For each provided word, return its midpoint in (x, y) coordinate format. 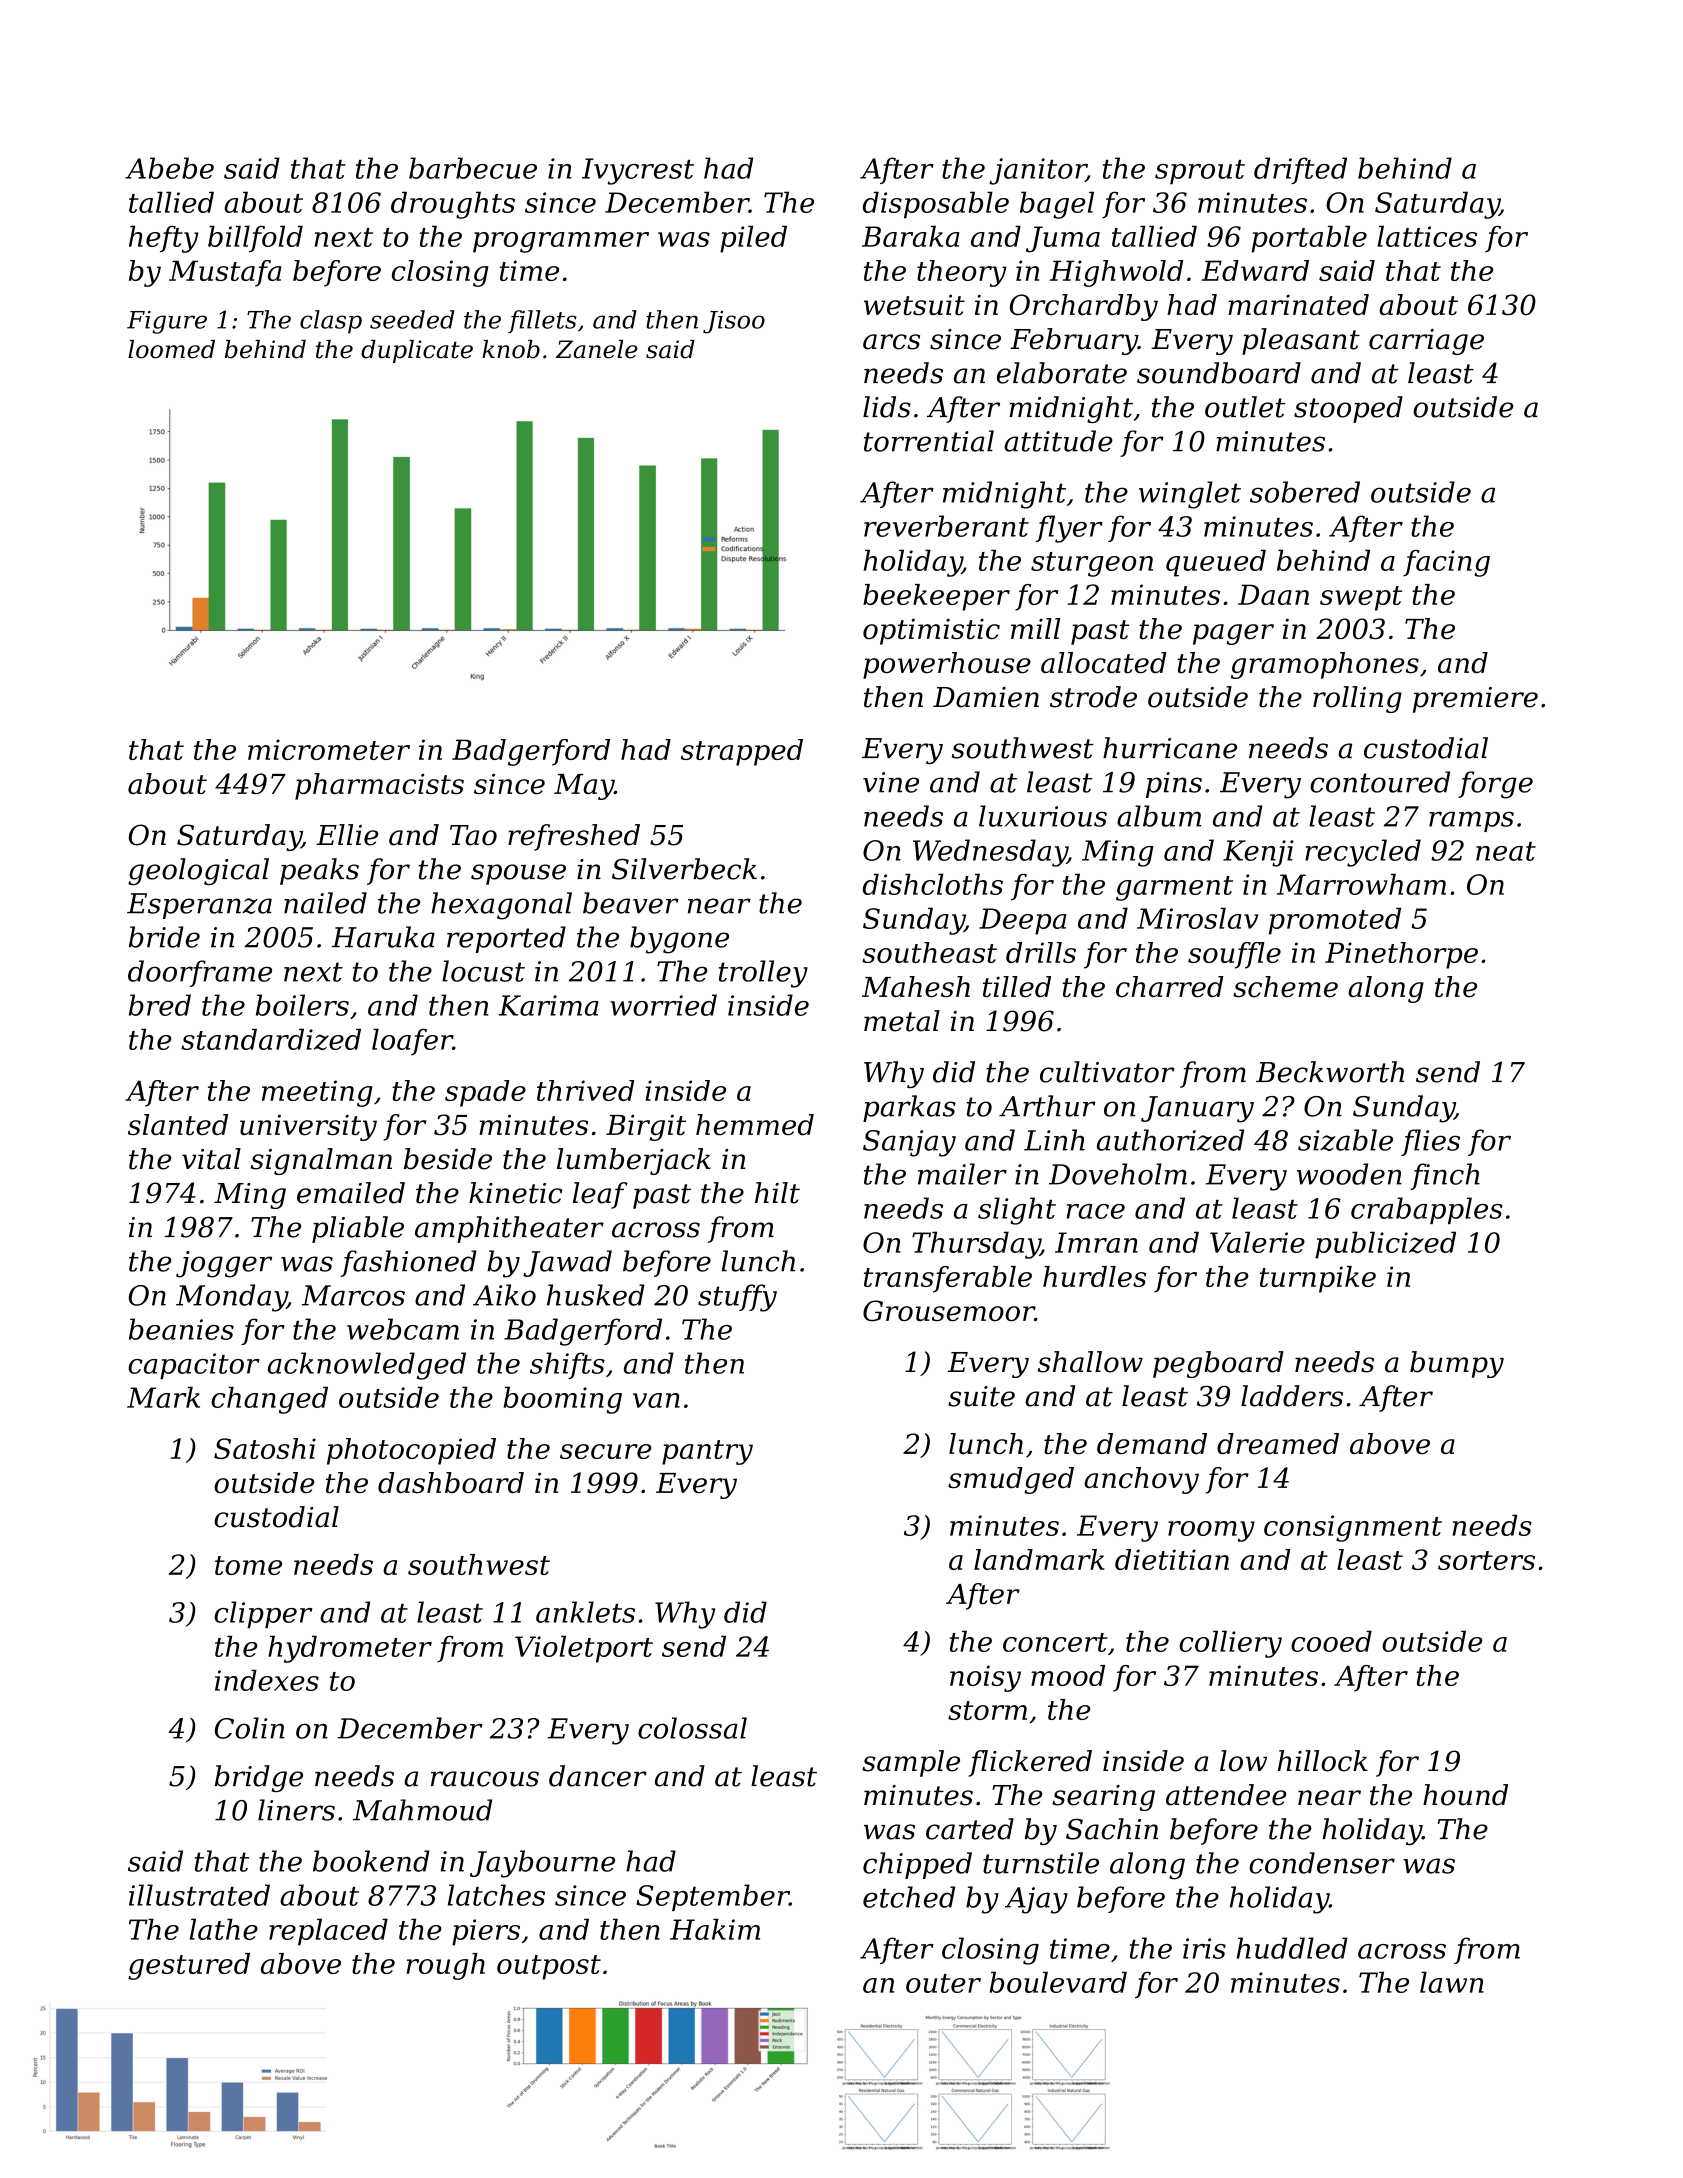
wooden (1349, 1174)
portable (1309, 239)
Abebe (169, 168)
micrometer (329, 749)
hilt (777, 1193)
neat (1506, 851)
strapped (742, 752)
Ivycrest (638, 171)
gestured (189, 1966)
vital (211, 1159)
